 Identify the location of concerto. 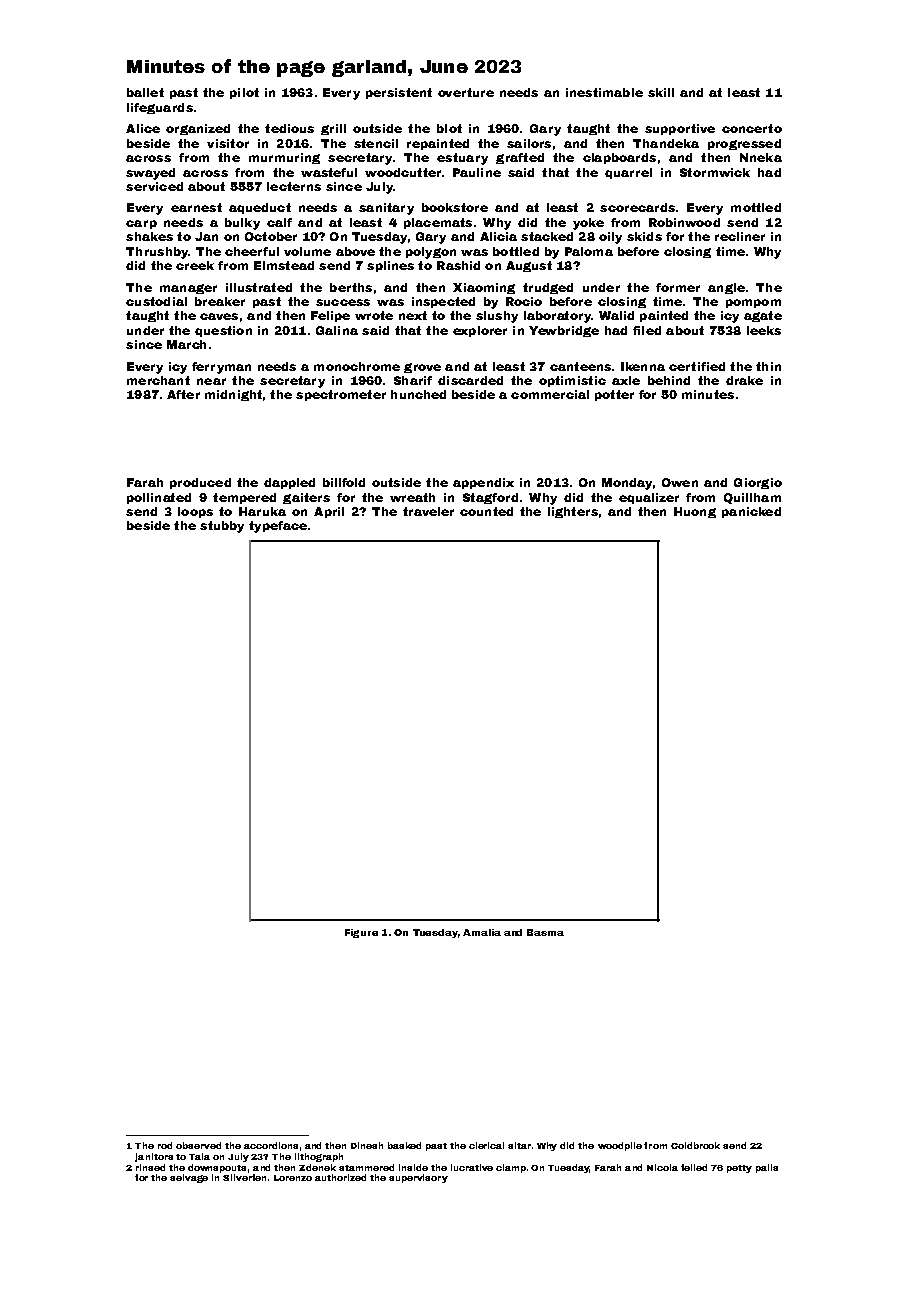
(752, 128).
